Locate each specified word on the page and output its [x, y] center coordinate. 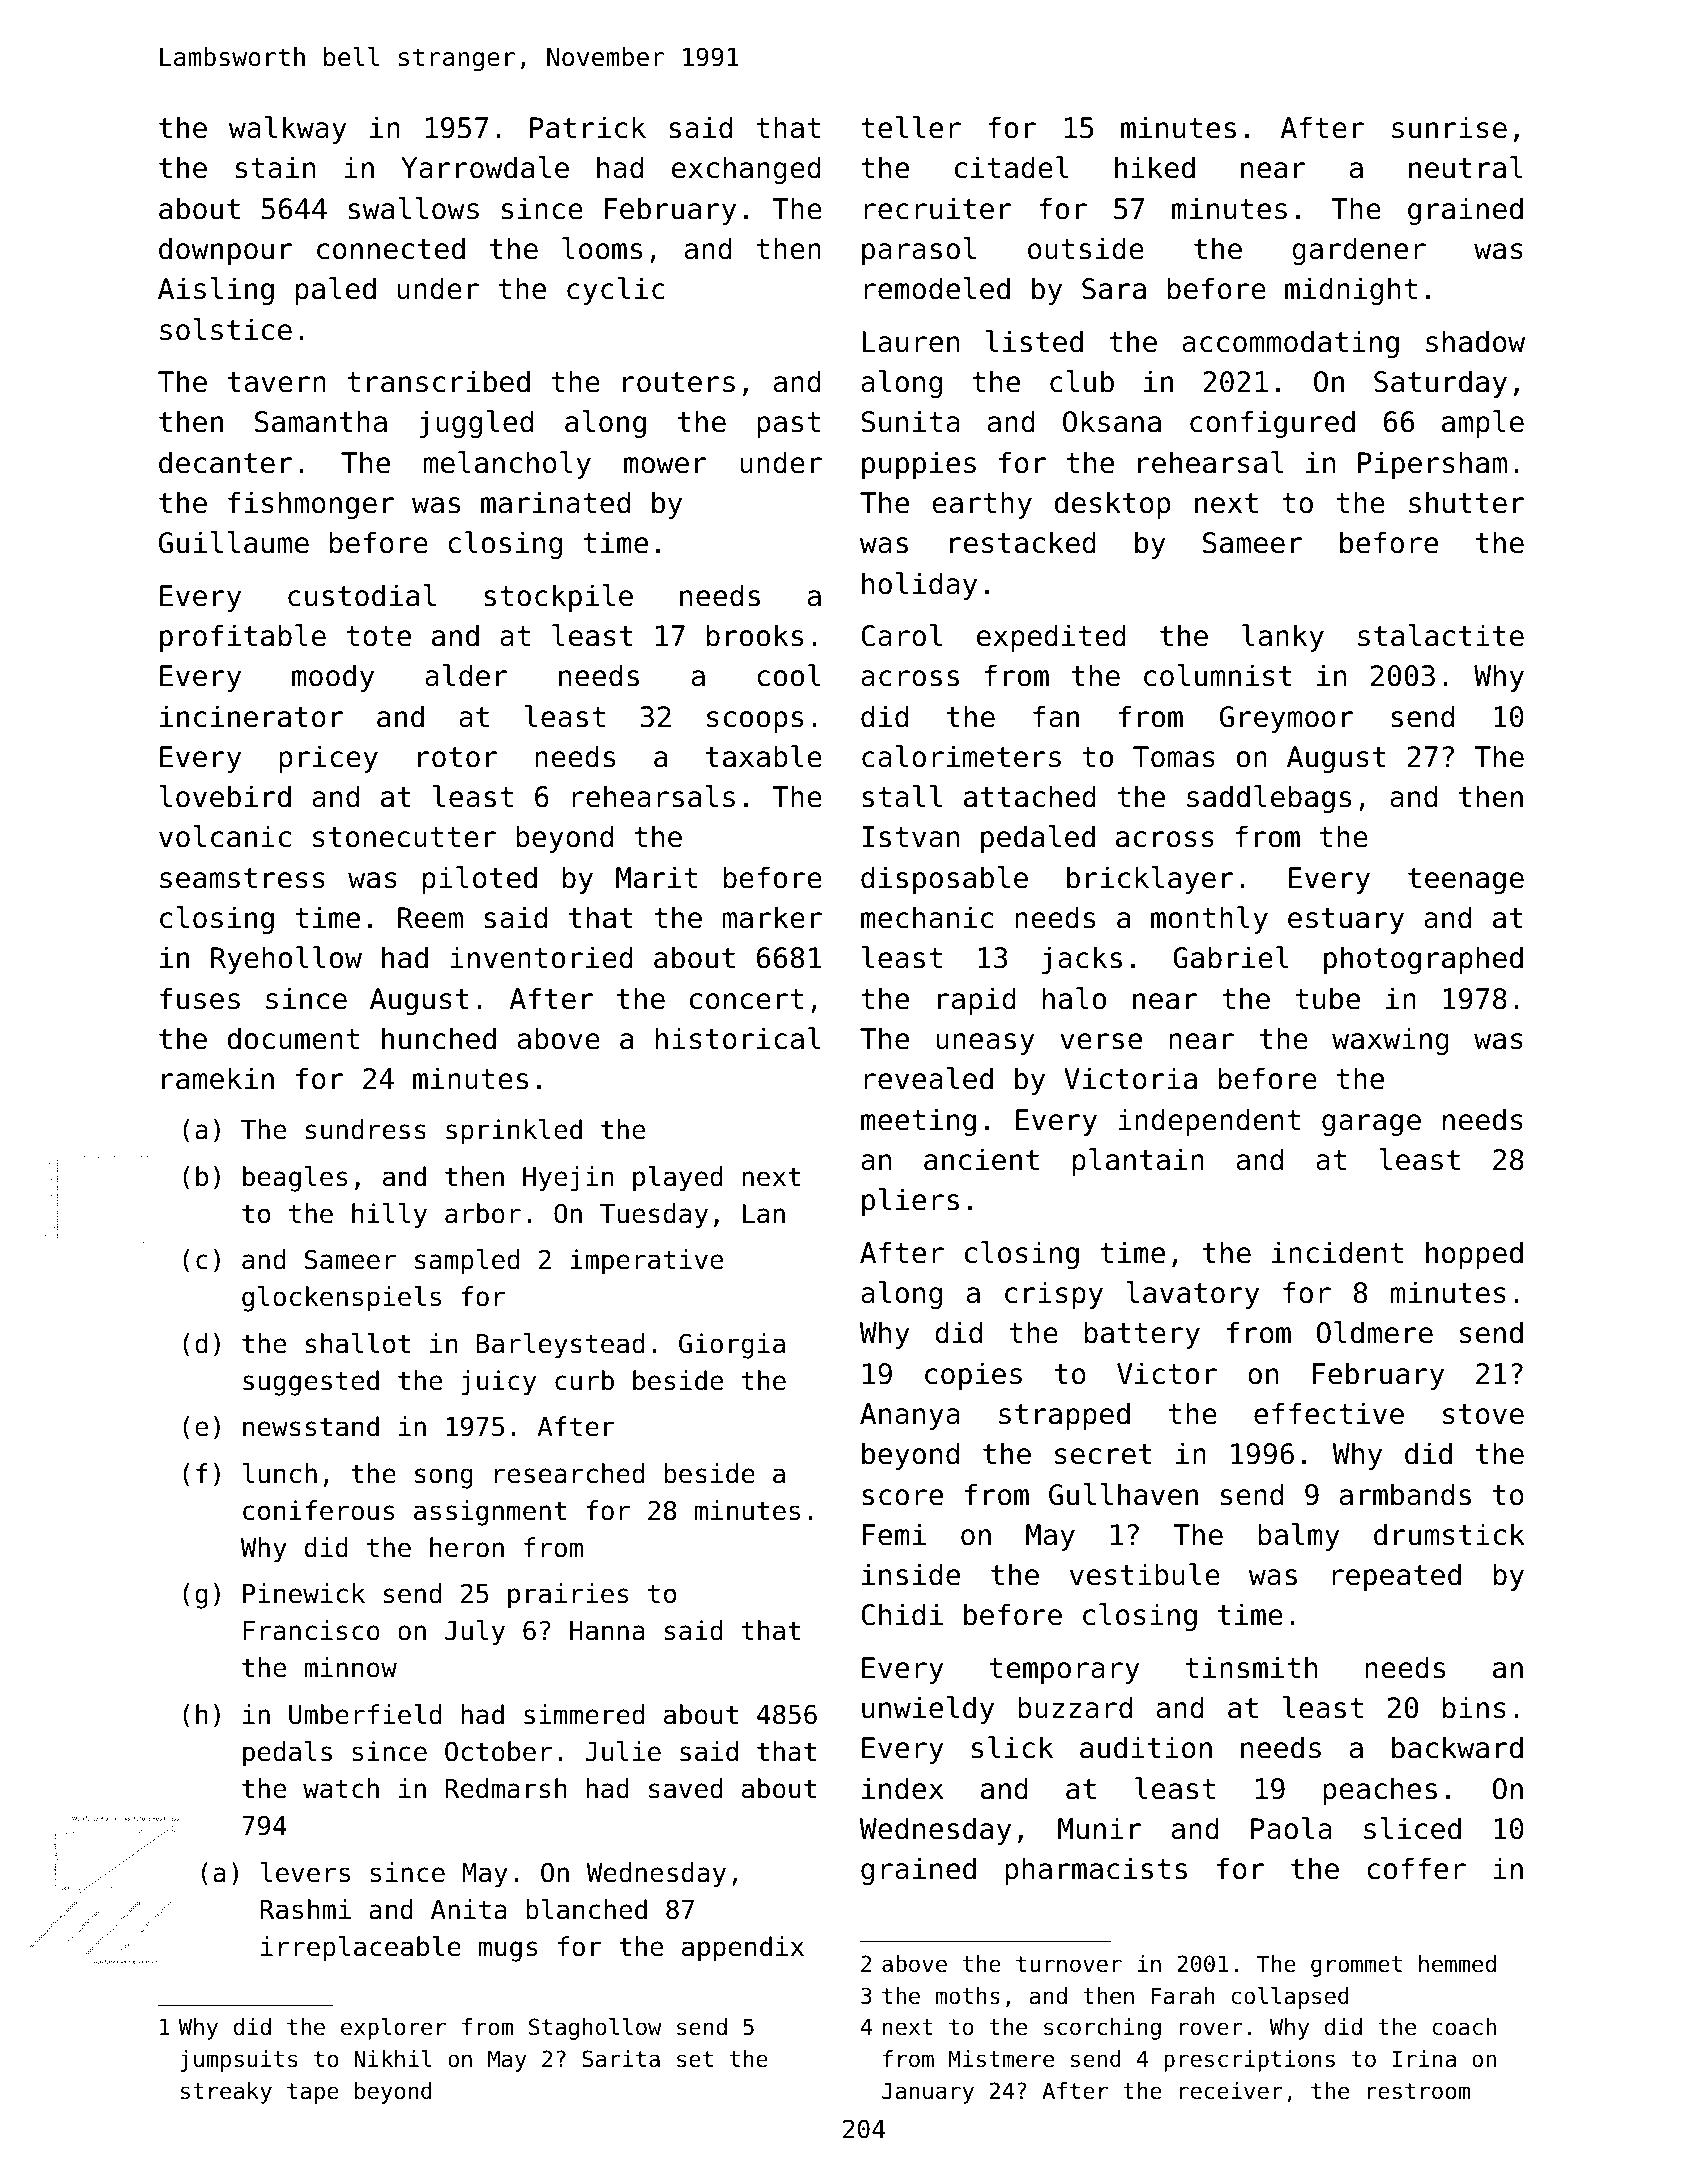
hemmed [1457, 1964]
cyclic [616, 291]
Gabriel [1230, 957]
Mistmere [1001, 2059]
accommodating [1290, 344]
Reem [430, 918]
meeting [918, 1122]
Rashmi [305, 1909]
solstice [226, 329]
